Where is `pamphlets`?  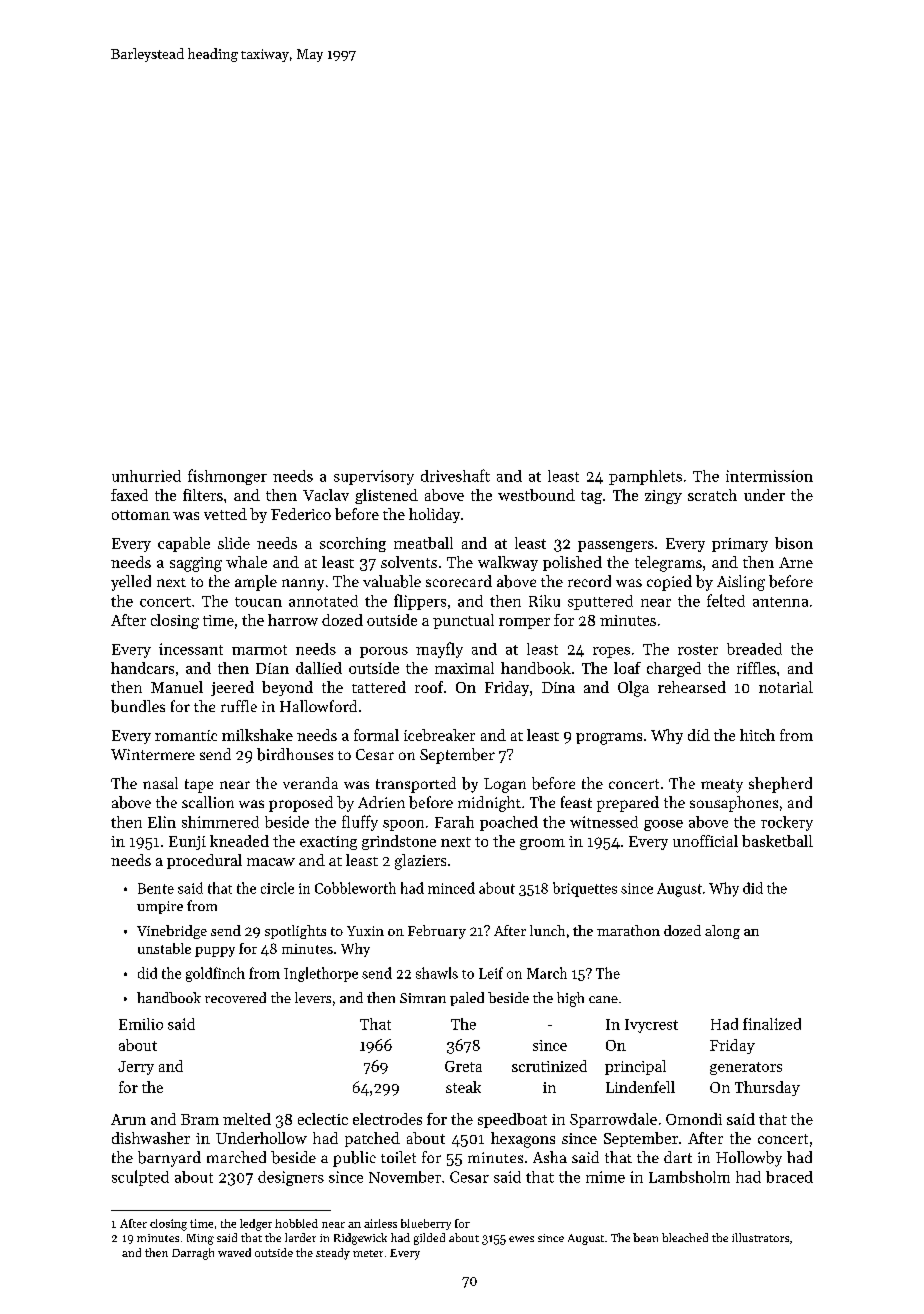 pamphlets is located at coordinates (645, 477).
